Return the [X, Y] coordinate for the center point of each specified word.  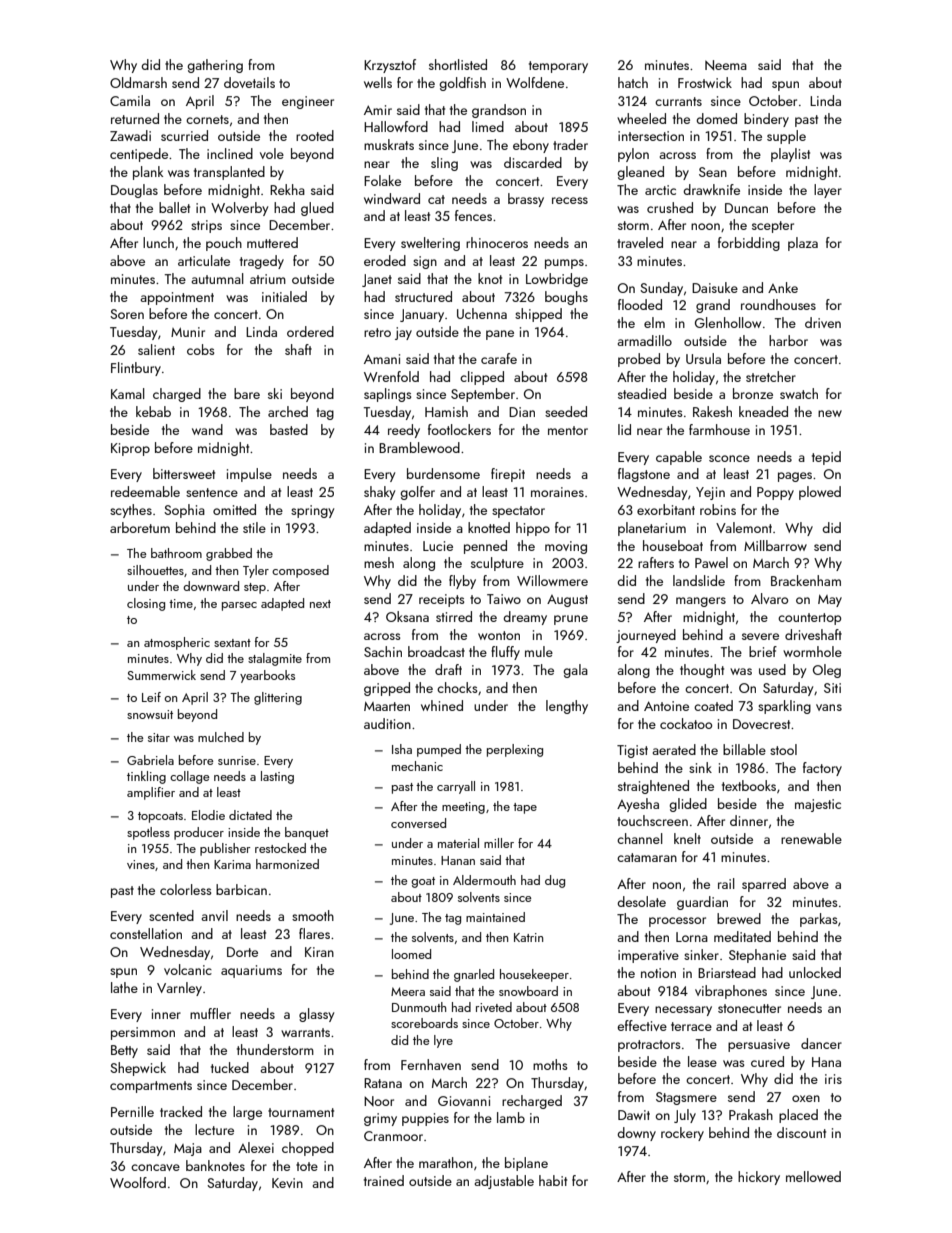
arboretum [140, 527]
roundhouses [778, 304]
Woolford [138, 1182]
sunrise [237, 760]
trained [384, 1180]
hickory [759, 1178]
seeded [566, 411]
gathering [215, 66]
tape [525, 808]
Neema [726, 65]
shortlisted [458, 64]
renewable [811, 838]
